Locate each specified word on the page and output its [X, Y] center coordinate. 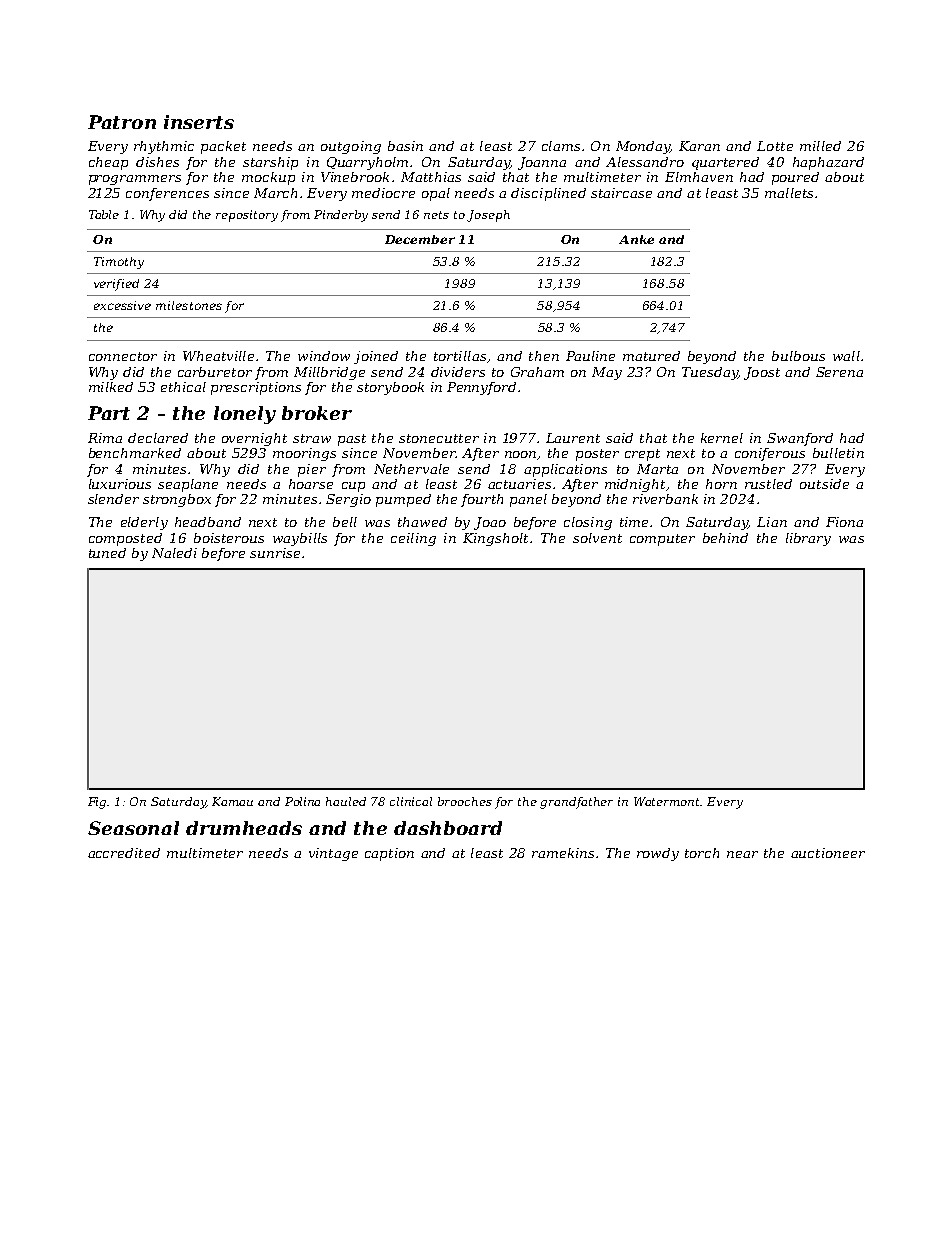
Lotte [775, 146]
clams [561, 146]
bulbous [798, 356]
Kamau [232, 801]
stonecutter [439, 438]
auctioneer [828, 853]
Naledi [174, 553]
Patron [122, 122]
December [420, 239]
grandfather [576, 803]
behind [725, 538]
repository [247, 216]
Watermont [667, 801]
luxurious [120, 484]
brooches [465, 801]
